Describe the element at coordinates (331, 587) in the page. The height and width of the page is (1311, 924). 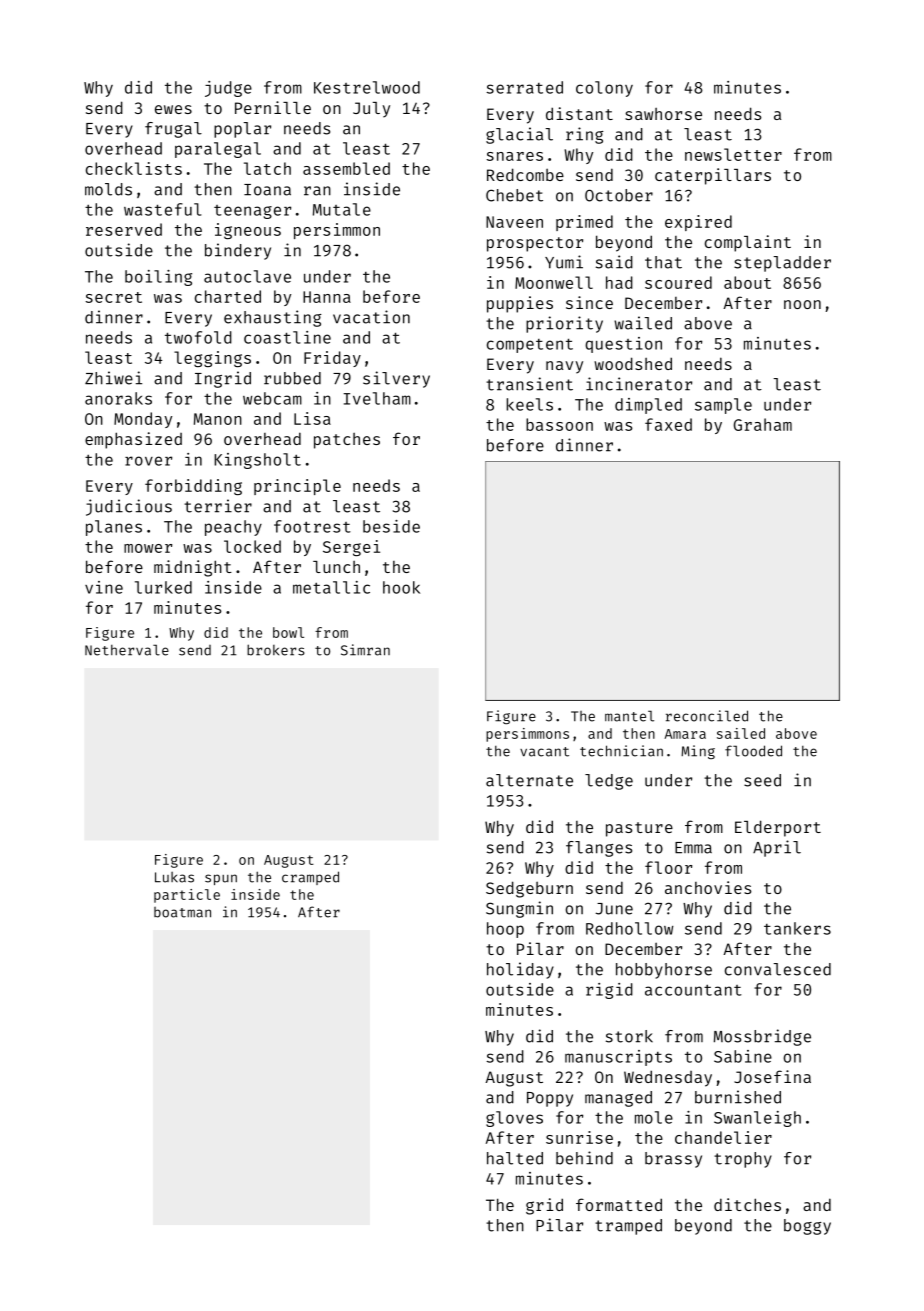
I see `metallic` at that location.
